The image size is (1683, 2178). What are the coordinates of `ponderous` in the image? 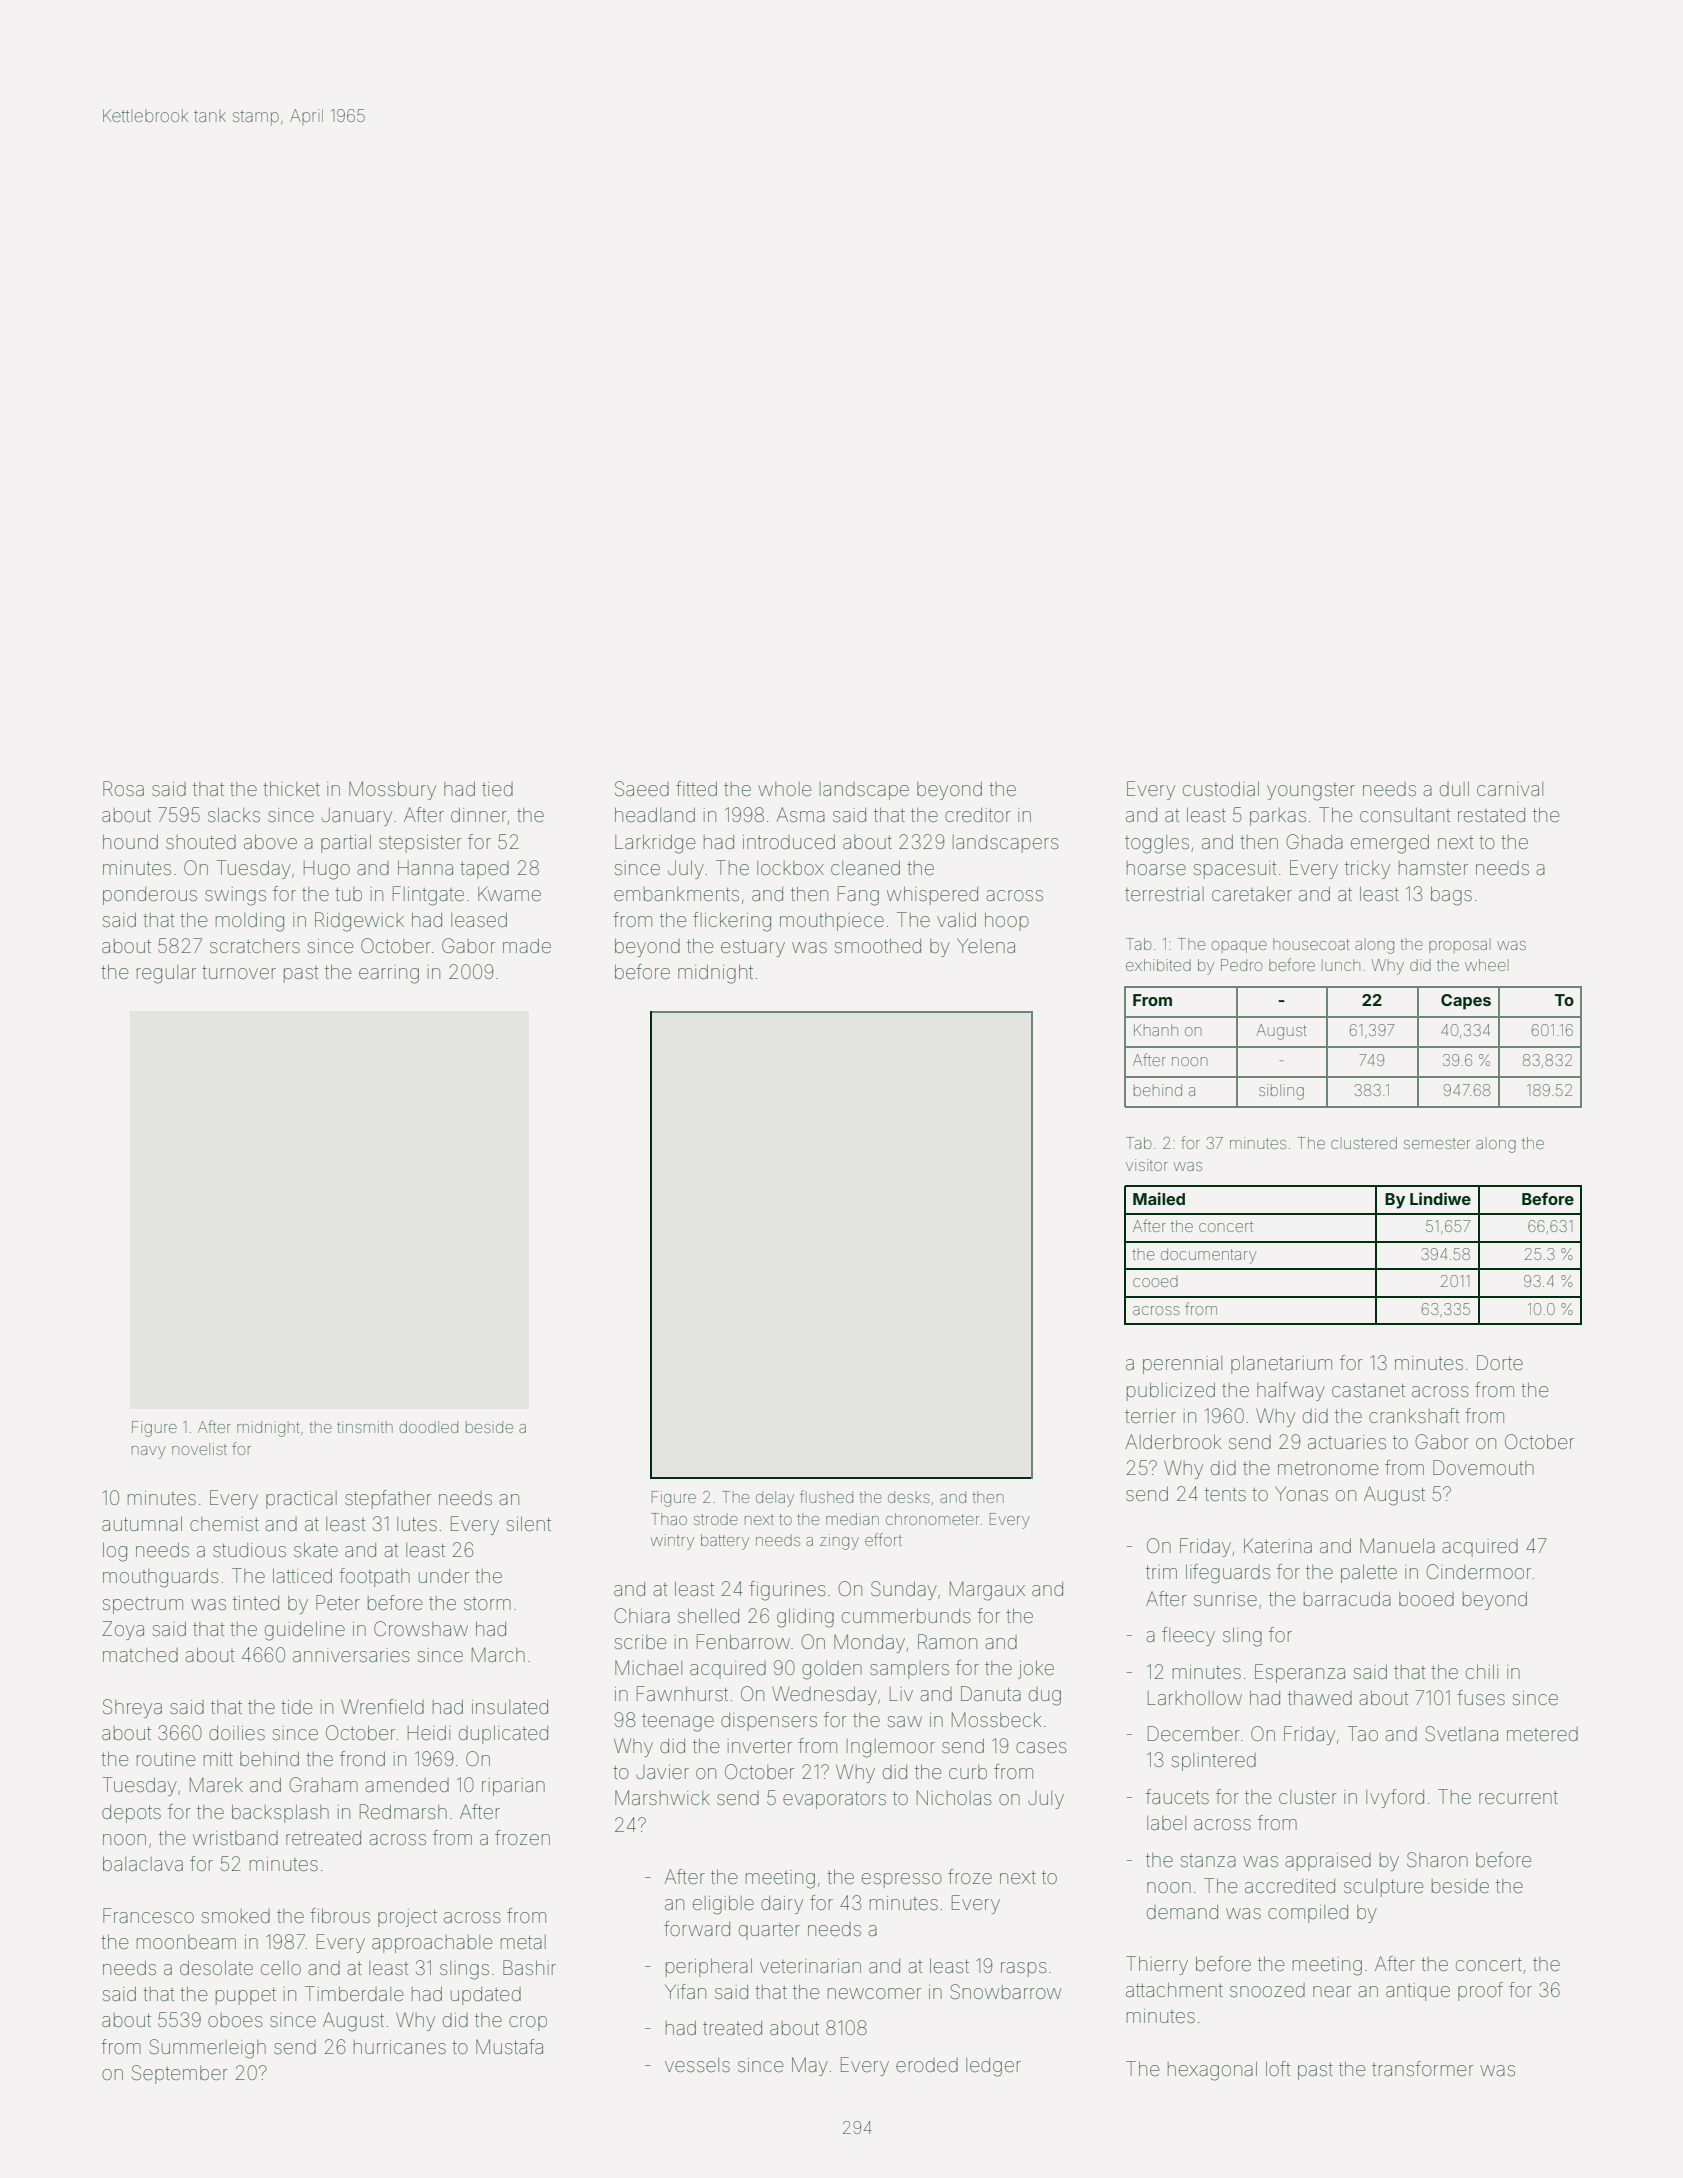 It's located at (150, 896).
